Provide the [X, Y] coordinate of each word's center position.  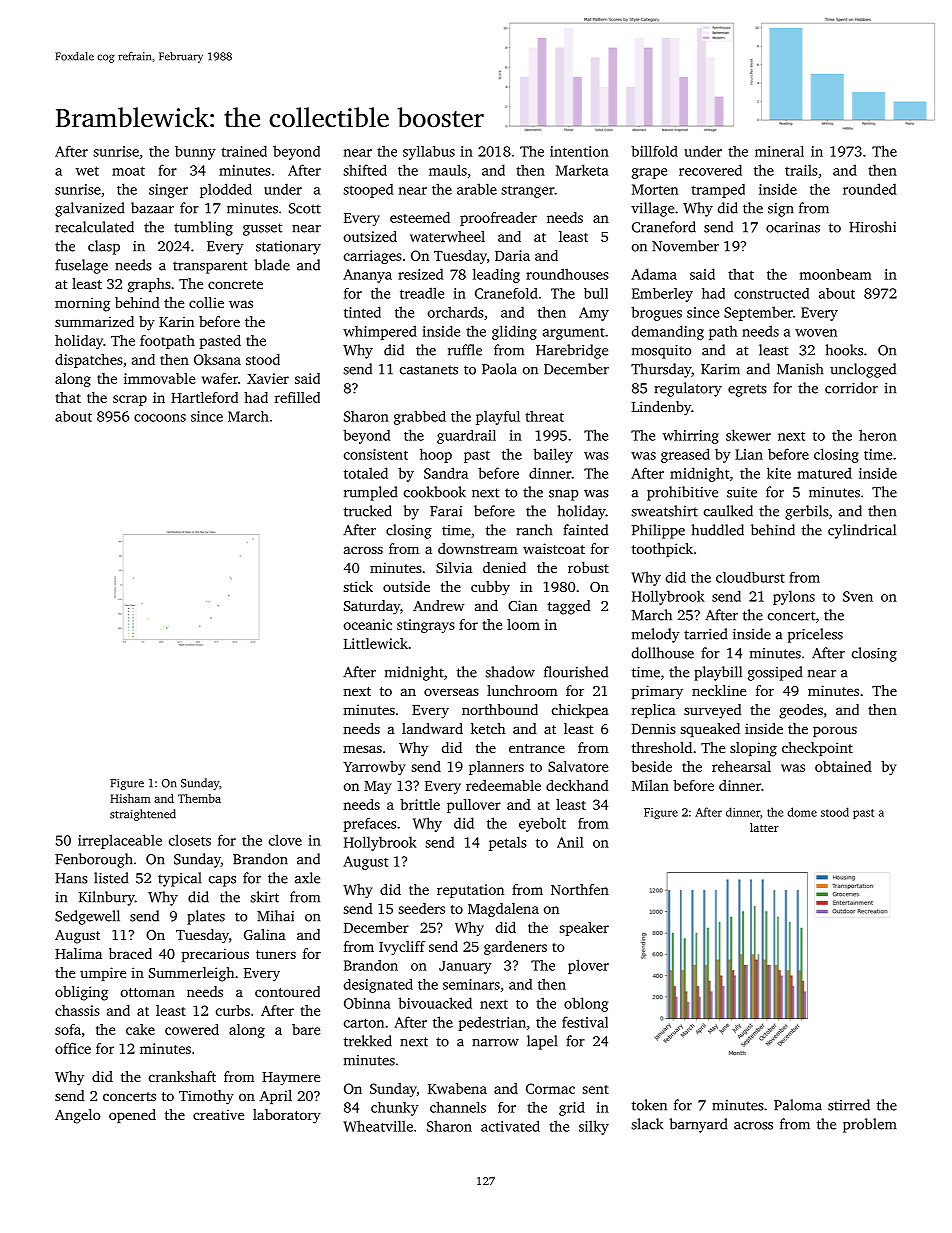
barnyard [698, 1125]
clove [285, 840]
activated [510, 1126]
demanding [668, 332]
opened [132, 1116]
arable [477, 189]
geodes [801, 711]
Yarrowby [374, 768]
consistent [376, 454]
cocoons [160, 418]
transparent [210, 267]
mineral [779, 151]
